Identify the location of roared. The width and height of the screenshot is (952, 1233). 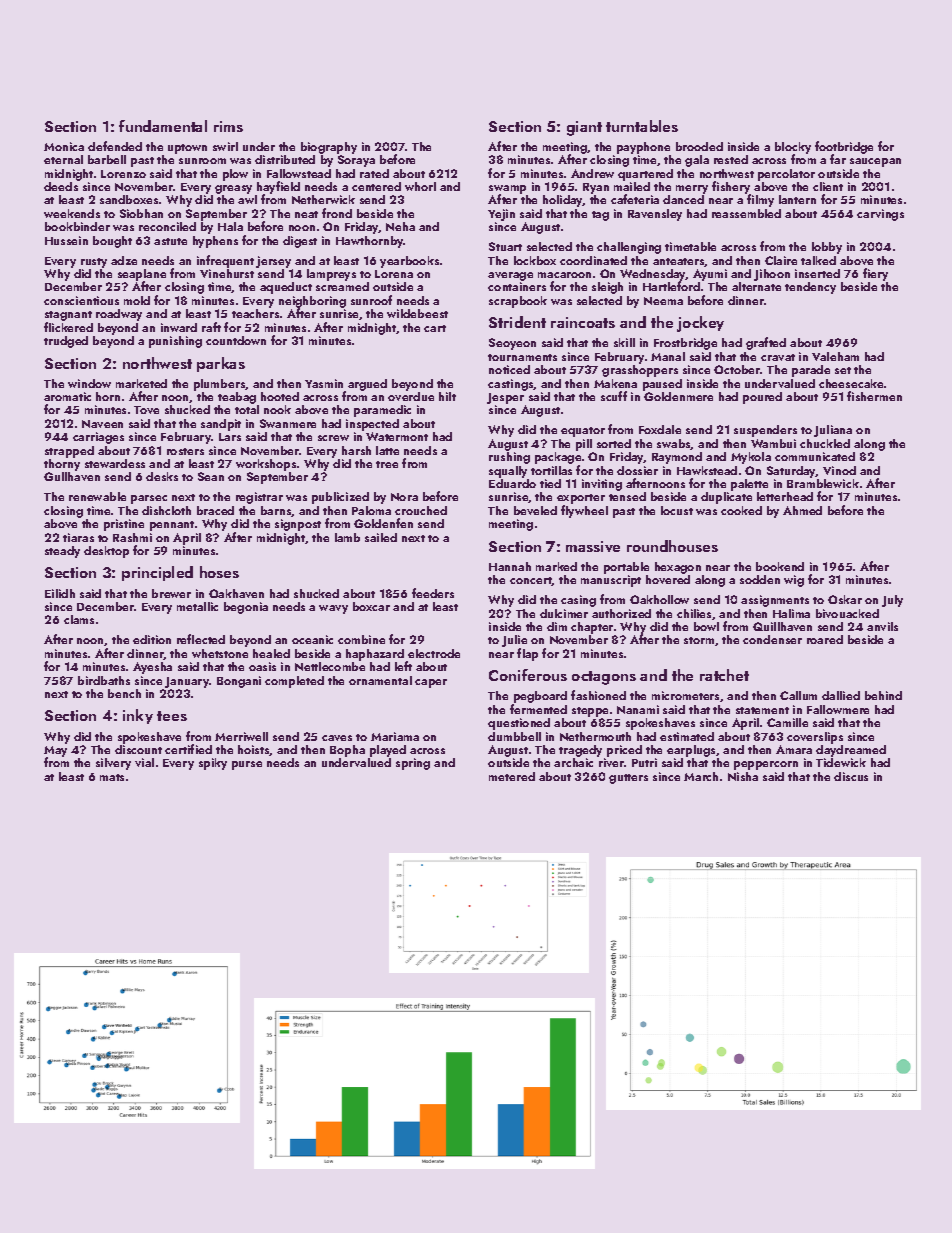
(825, 639).
